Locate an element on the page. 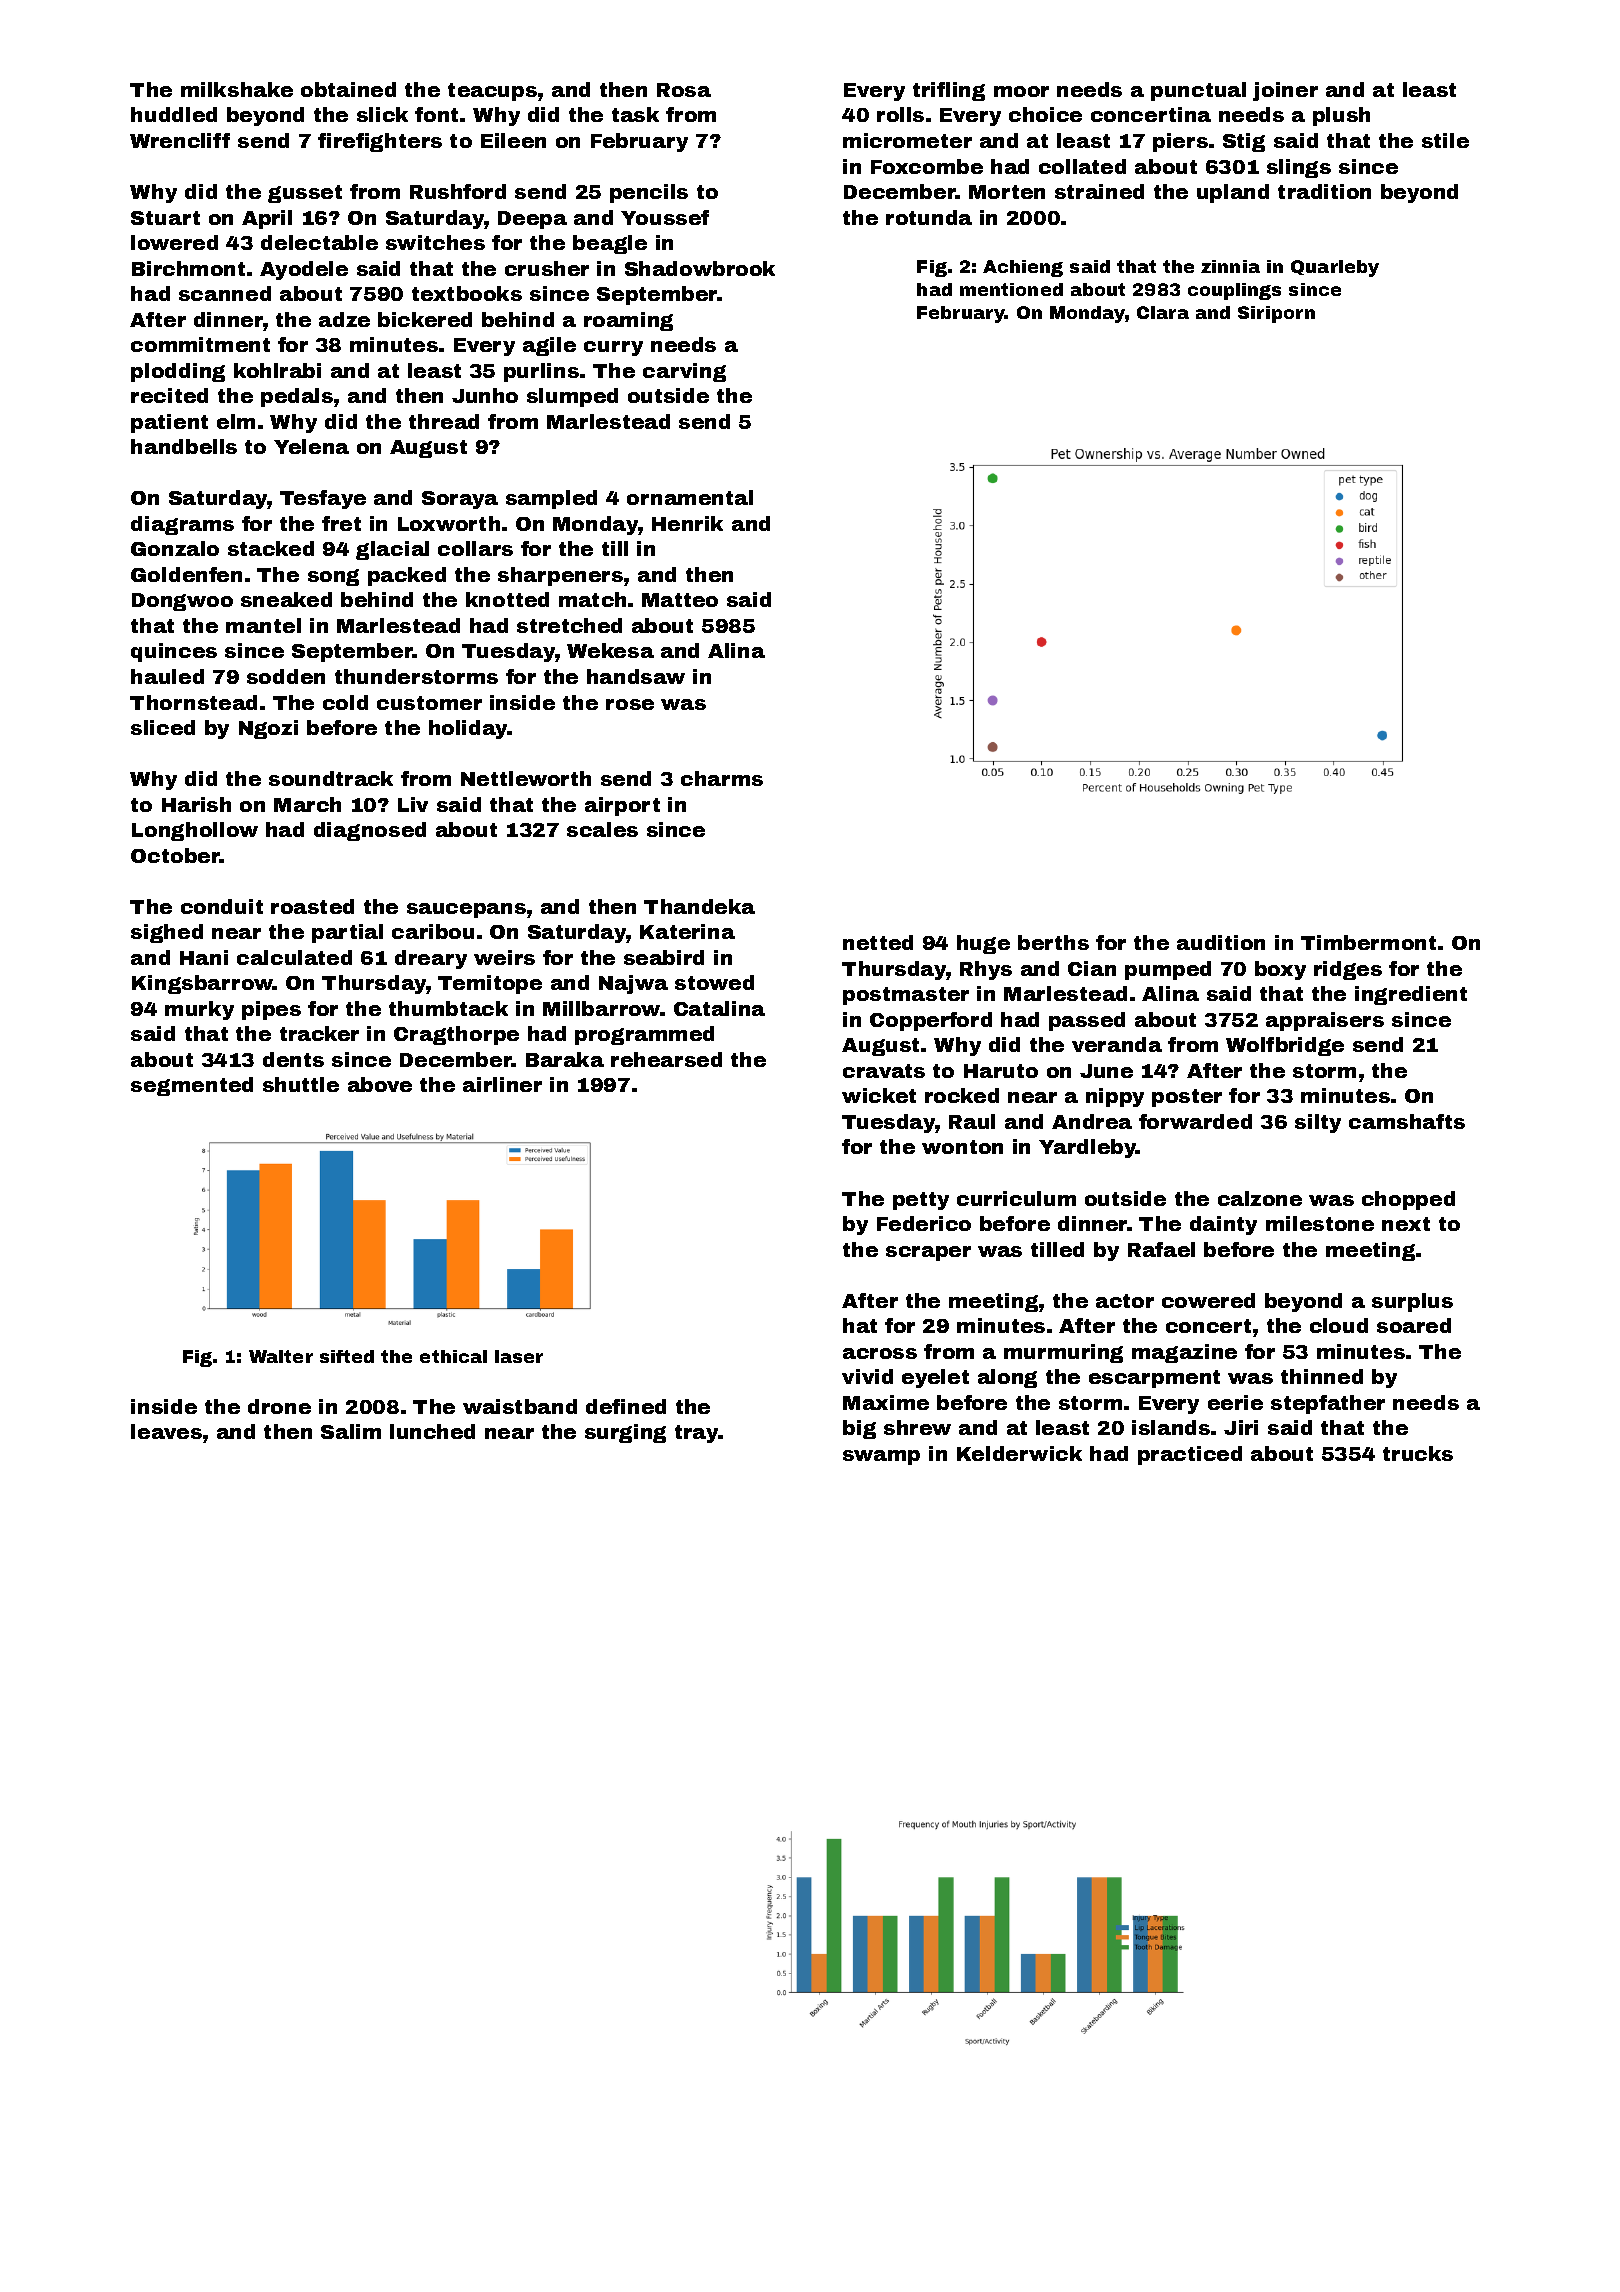 The image size is (1620, 2292). tray is located at coordinates (697, 1434).
